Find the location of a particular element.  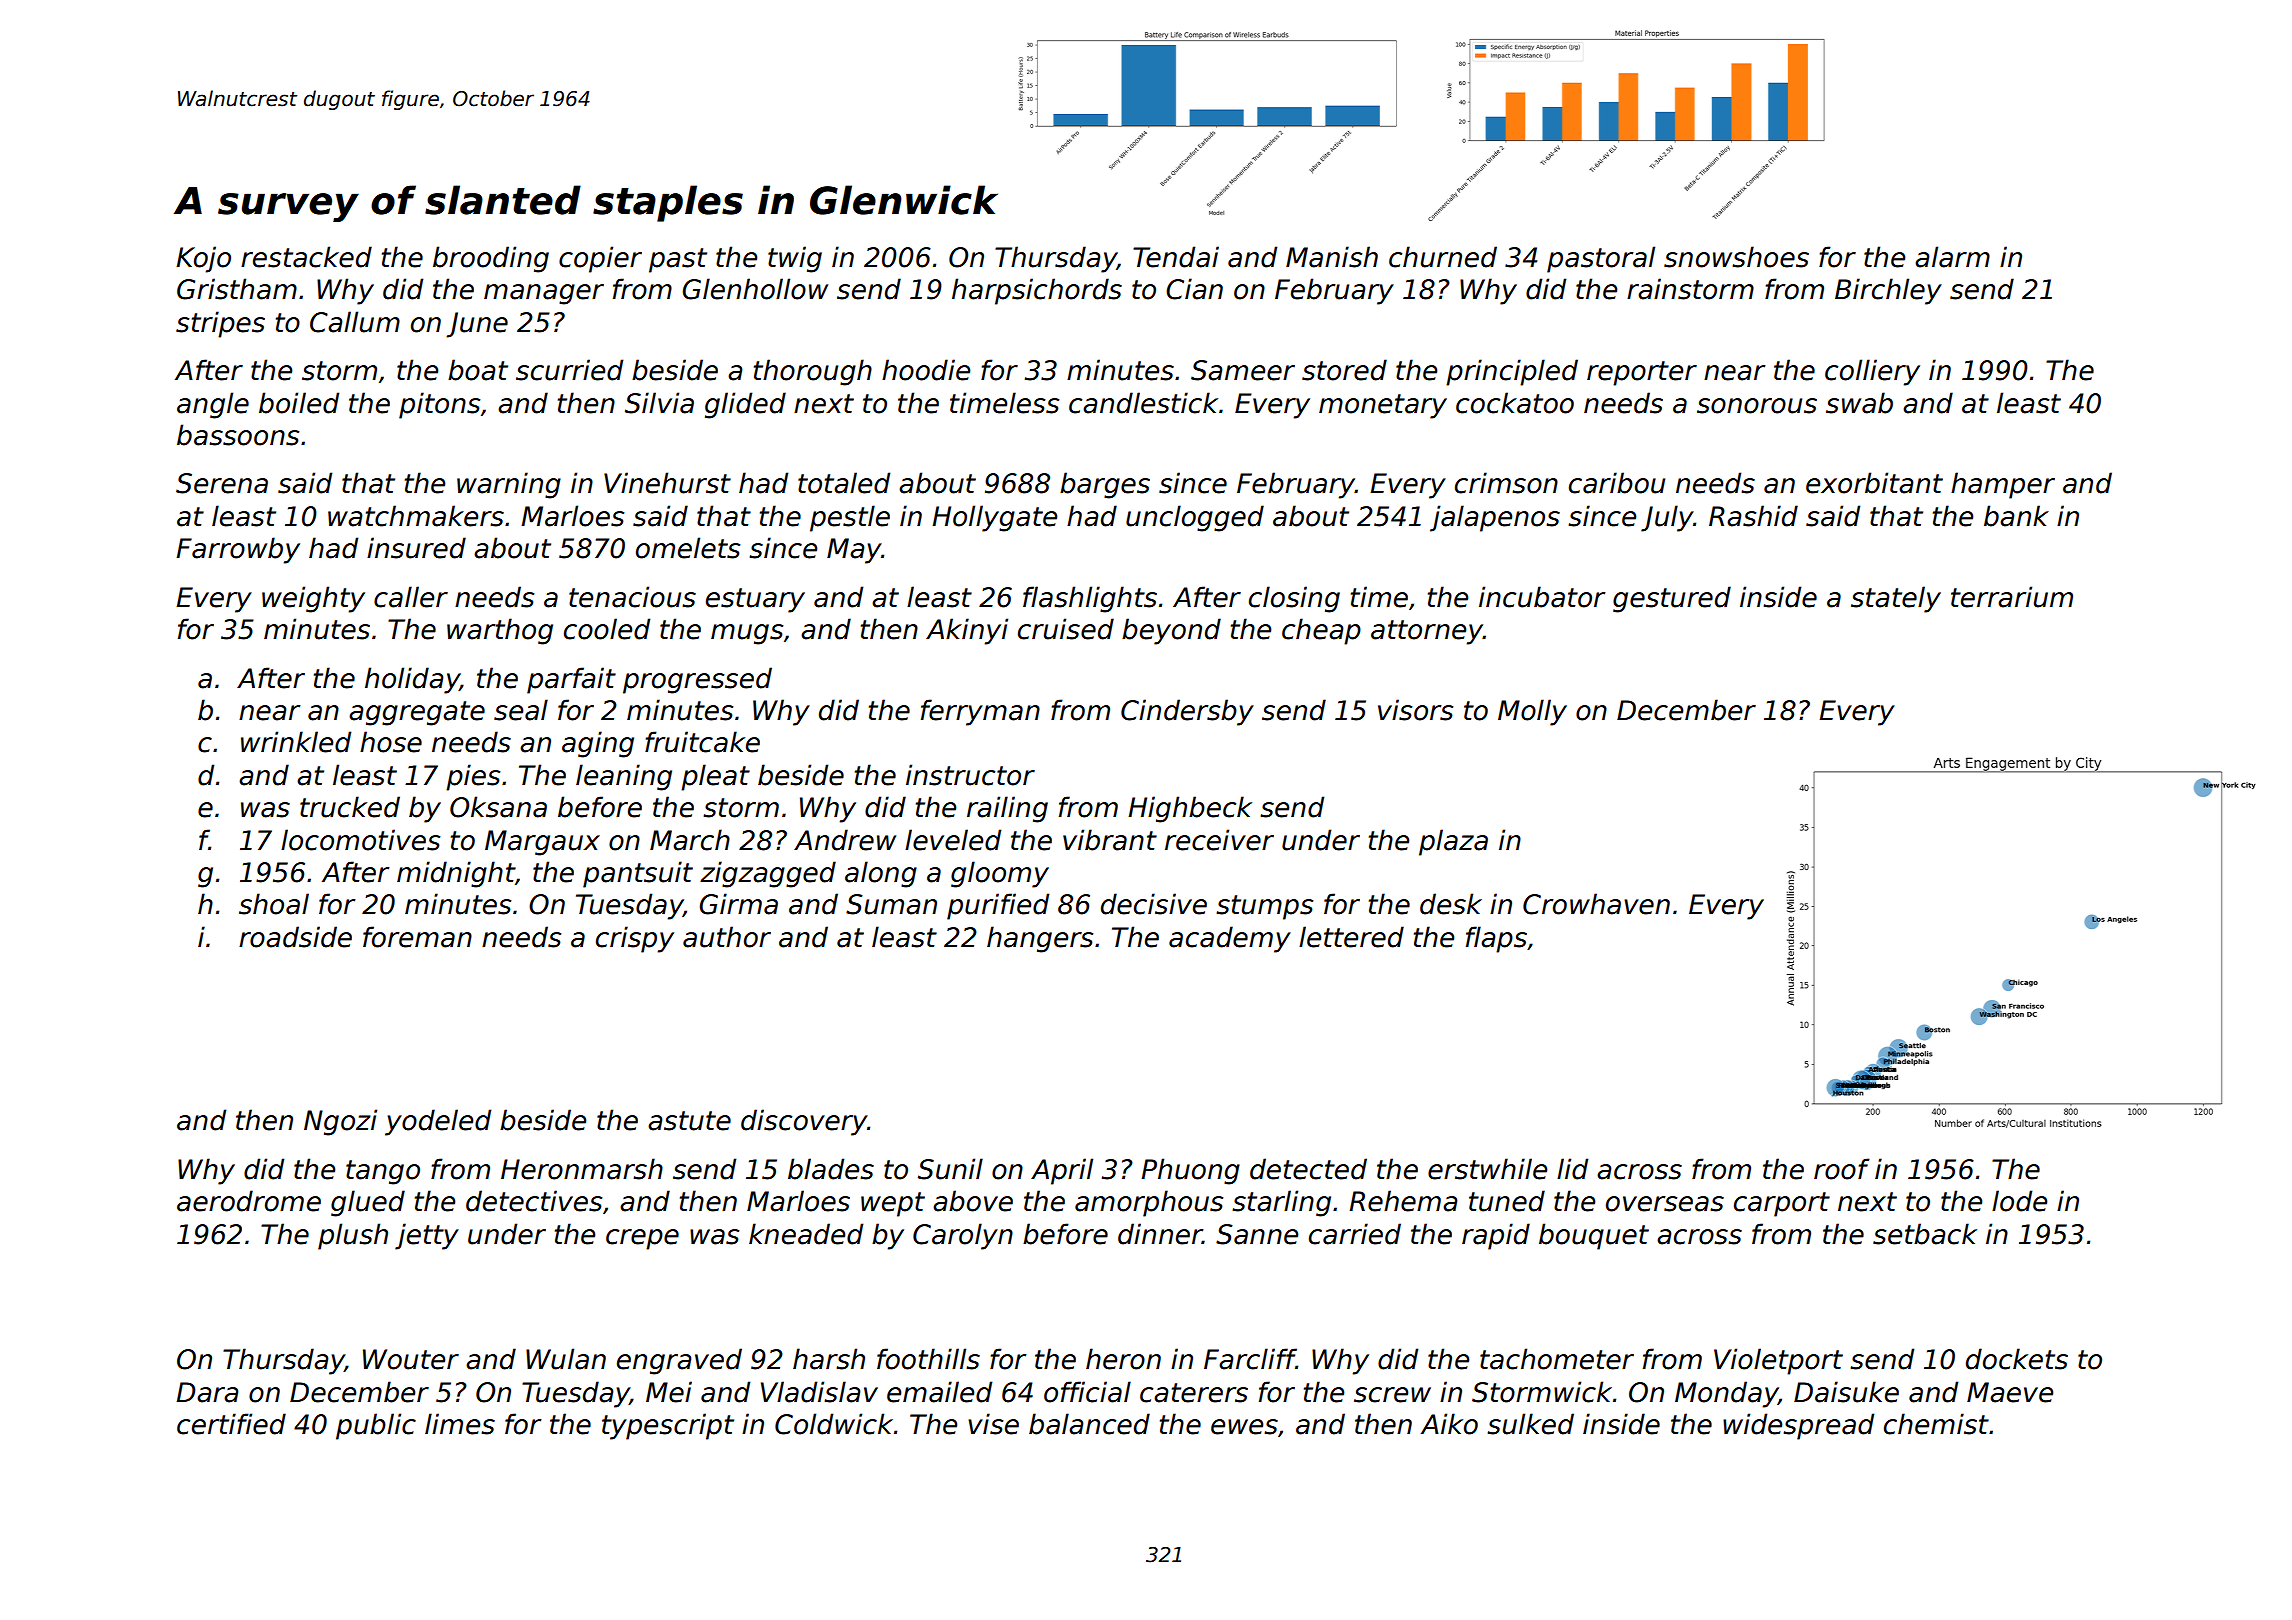

glided is located at coordinates (745, 405).
